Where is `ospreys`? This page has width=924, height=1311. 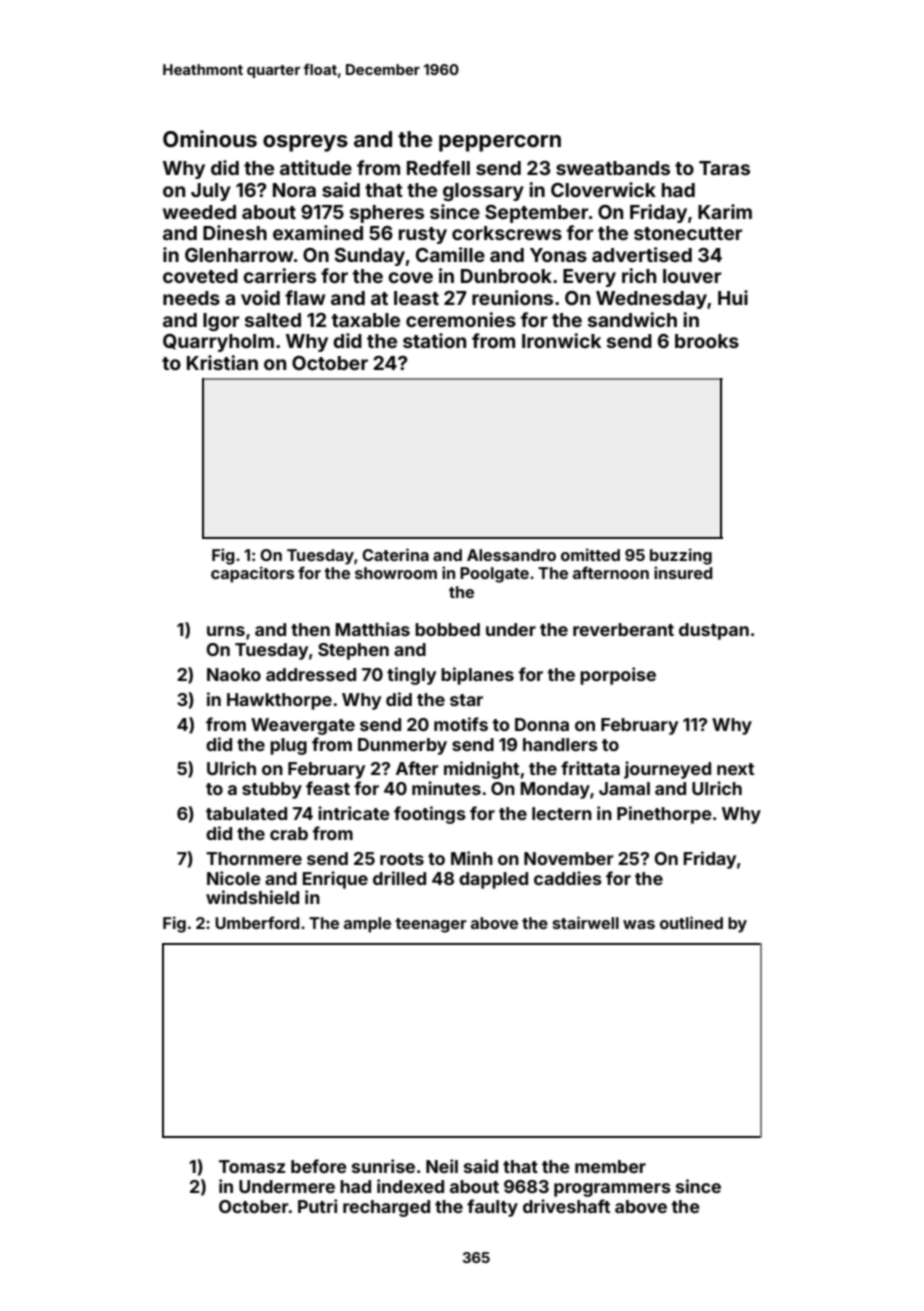
ospreys is located at coordinates (305, 143).
